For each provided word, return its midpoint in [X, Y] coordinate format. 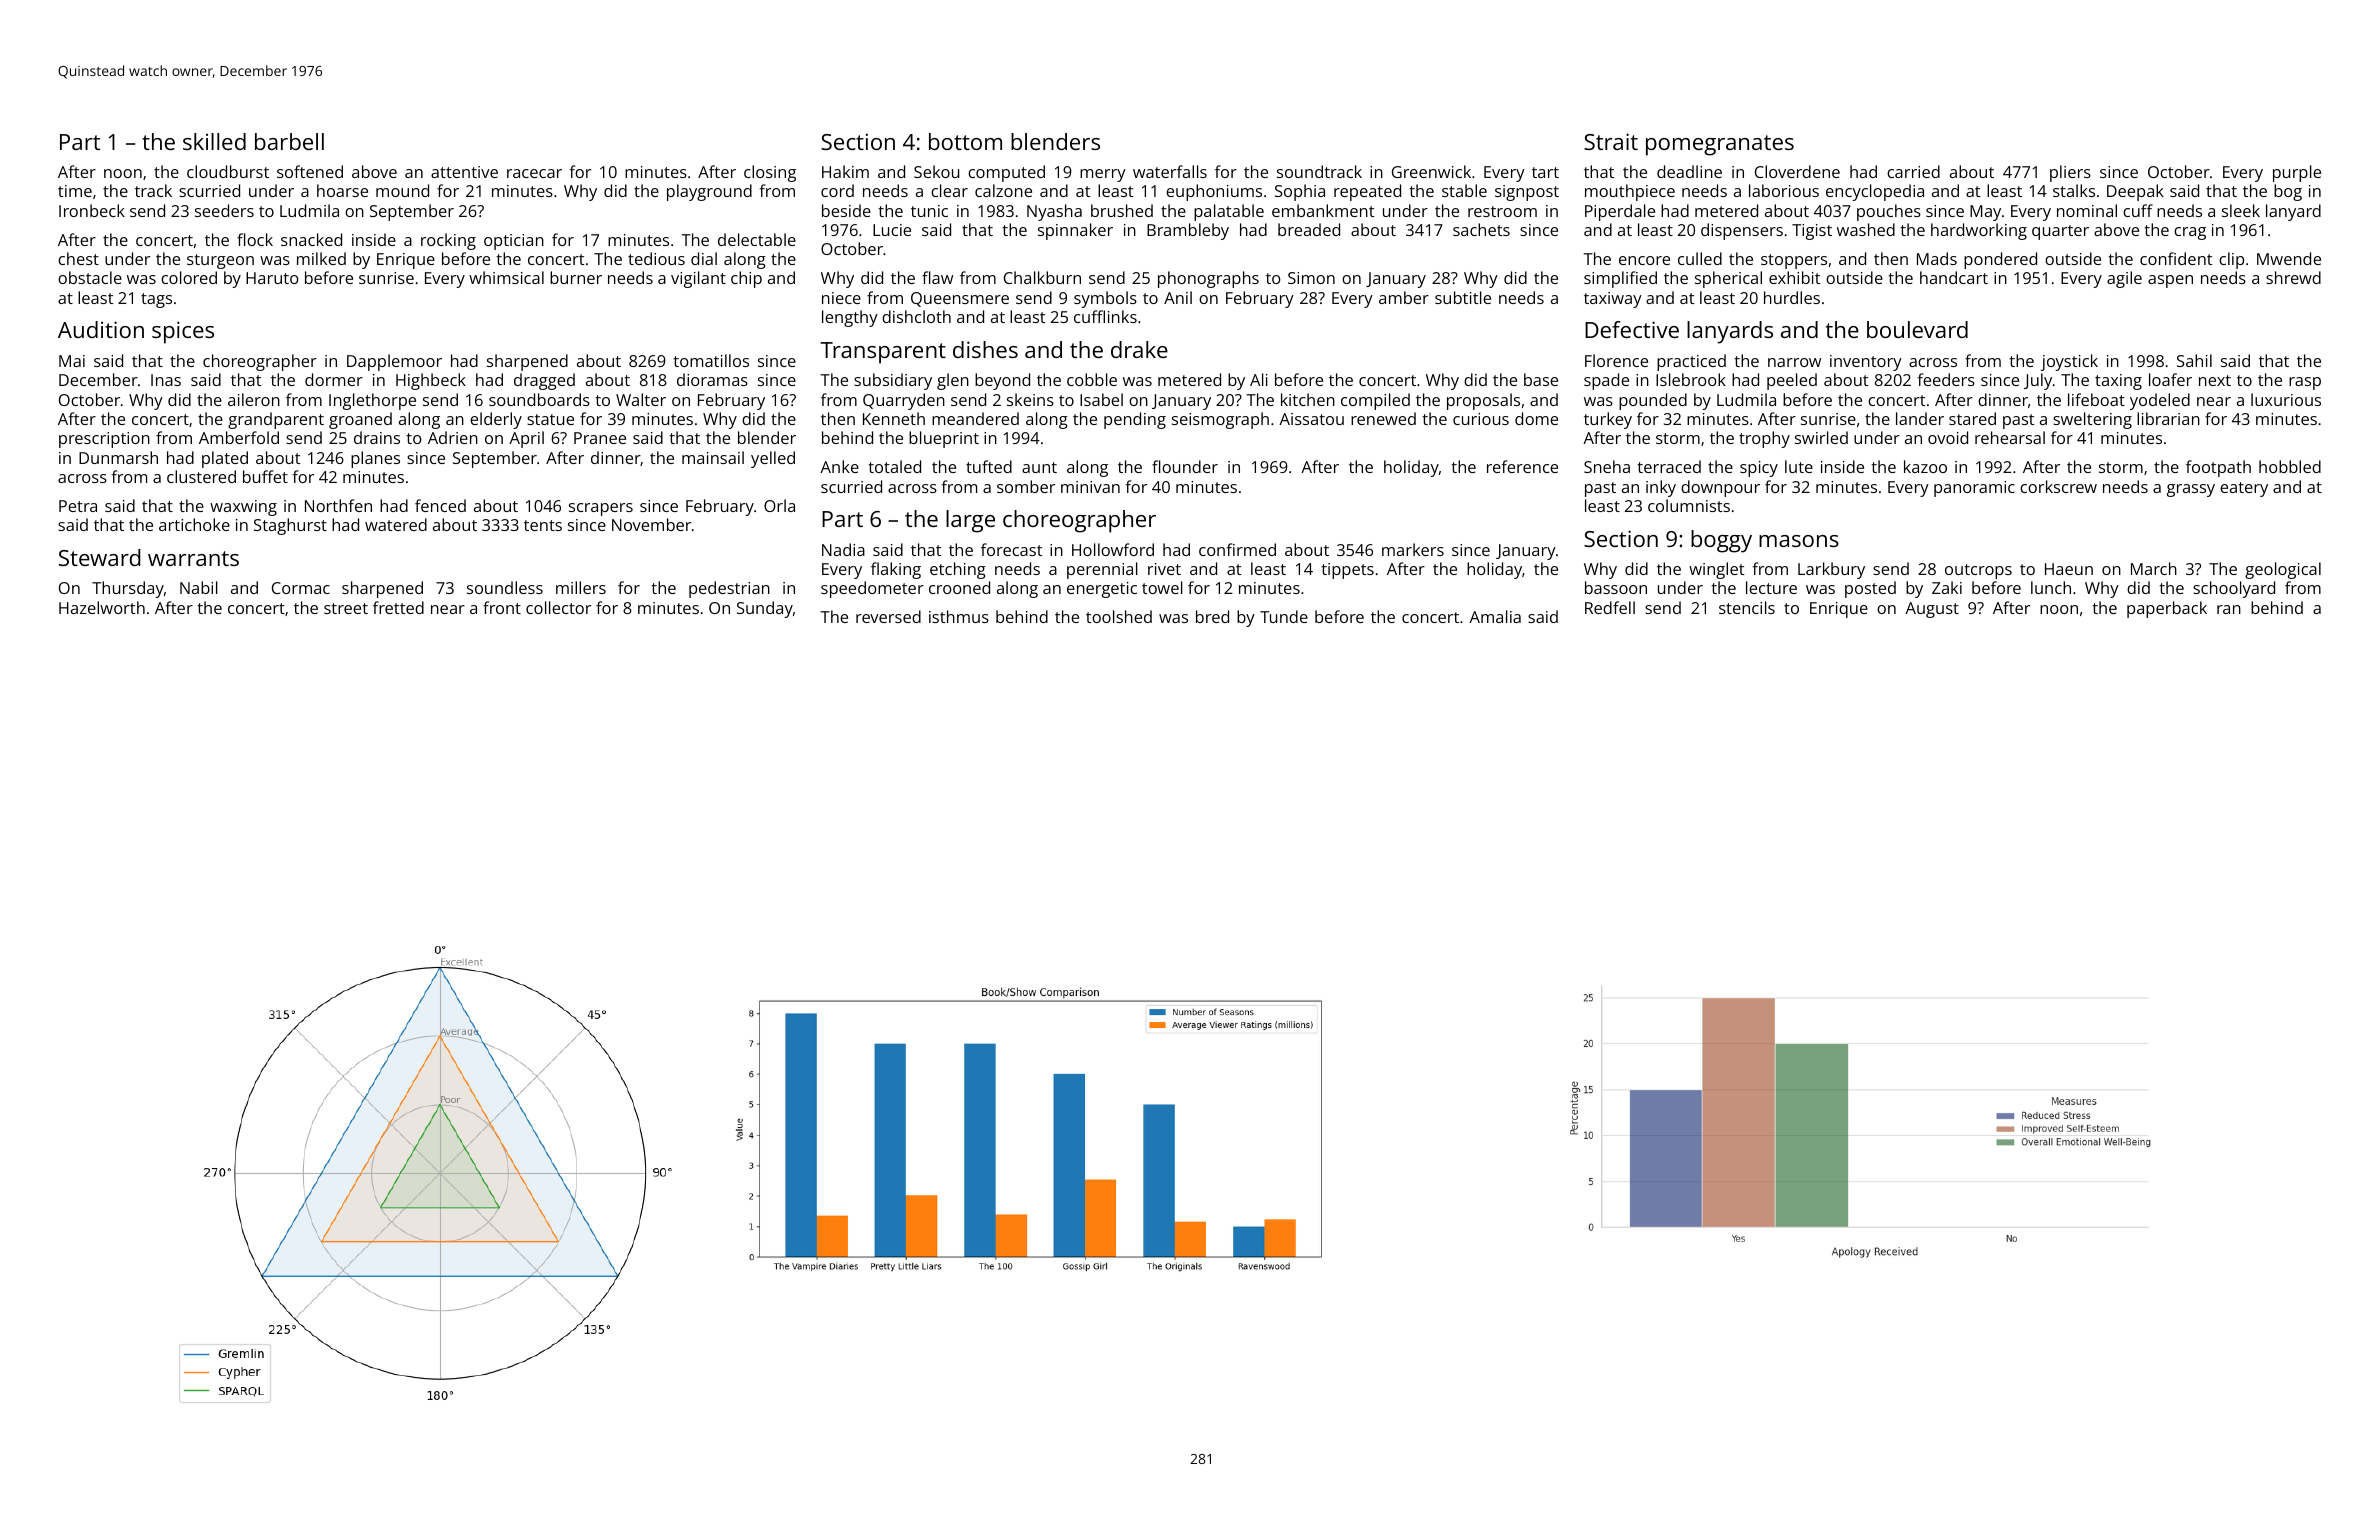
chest [78, 258]
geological [2283, 570]
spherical [1728, 279]
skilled [214, 141]
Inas [166, 380]
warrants [193, 558]
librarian [2168, 418]
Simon [1311, 278]
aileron [254, 399]
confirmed [1237, 549]
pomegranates [1720, 145]
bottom [965, 141]
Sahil [2194, 360]
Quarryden [904, 401]
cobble [1092, 379]
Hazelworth [102, 607]
